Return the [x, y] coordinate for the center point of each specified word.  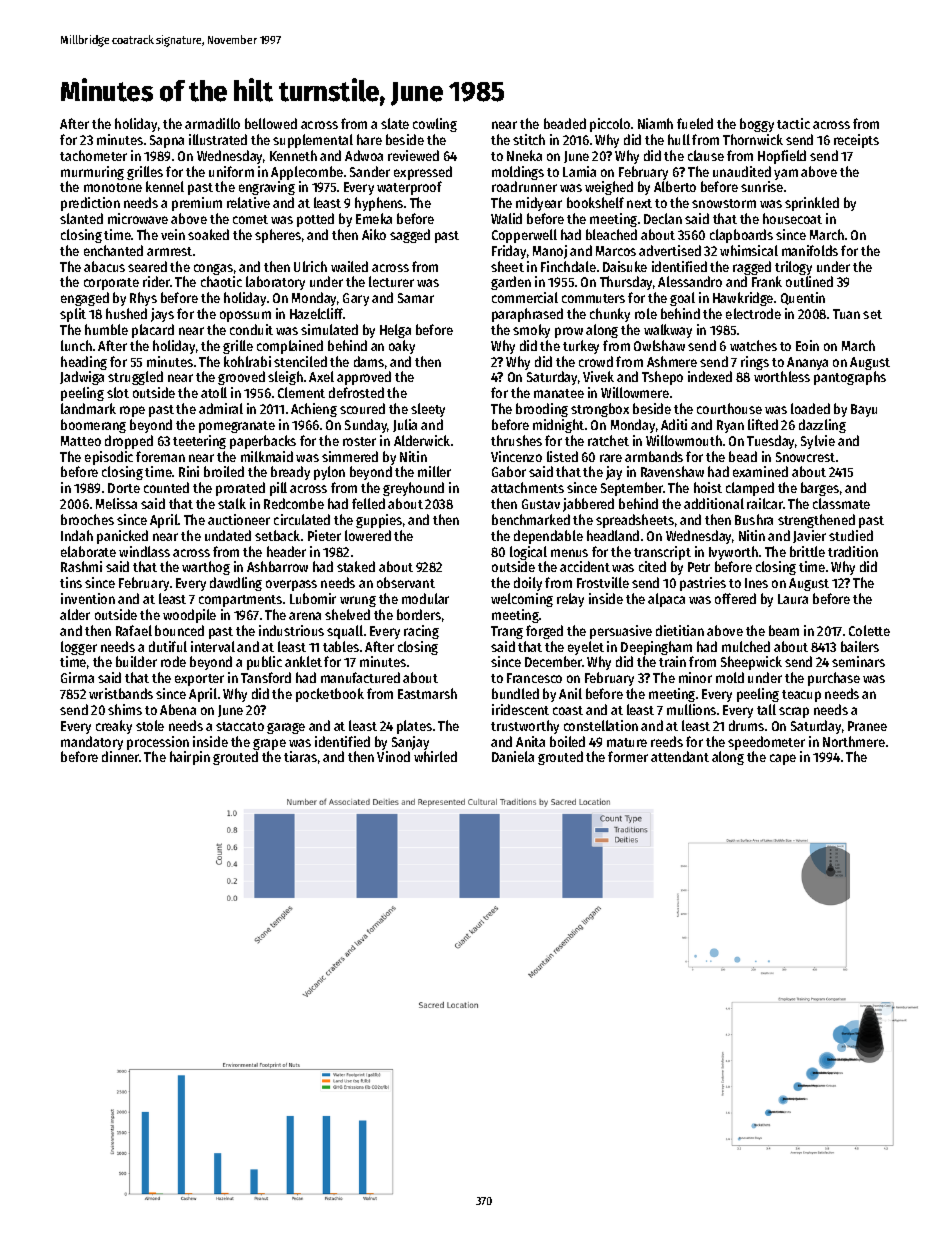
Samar [416, 298]
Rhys [143, 299]
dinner [120, 756]
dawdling [236, 584]
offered [735, 598]
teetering [199, 442]
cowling [435, 125]
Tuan [846, 314]
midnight [558, 426]
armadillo [212, 123]
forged [544, 632]
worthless [782, 376]
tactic [793, 123]
